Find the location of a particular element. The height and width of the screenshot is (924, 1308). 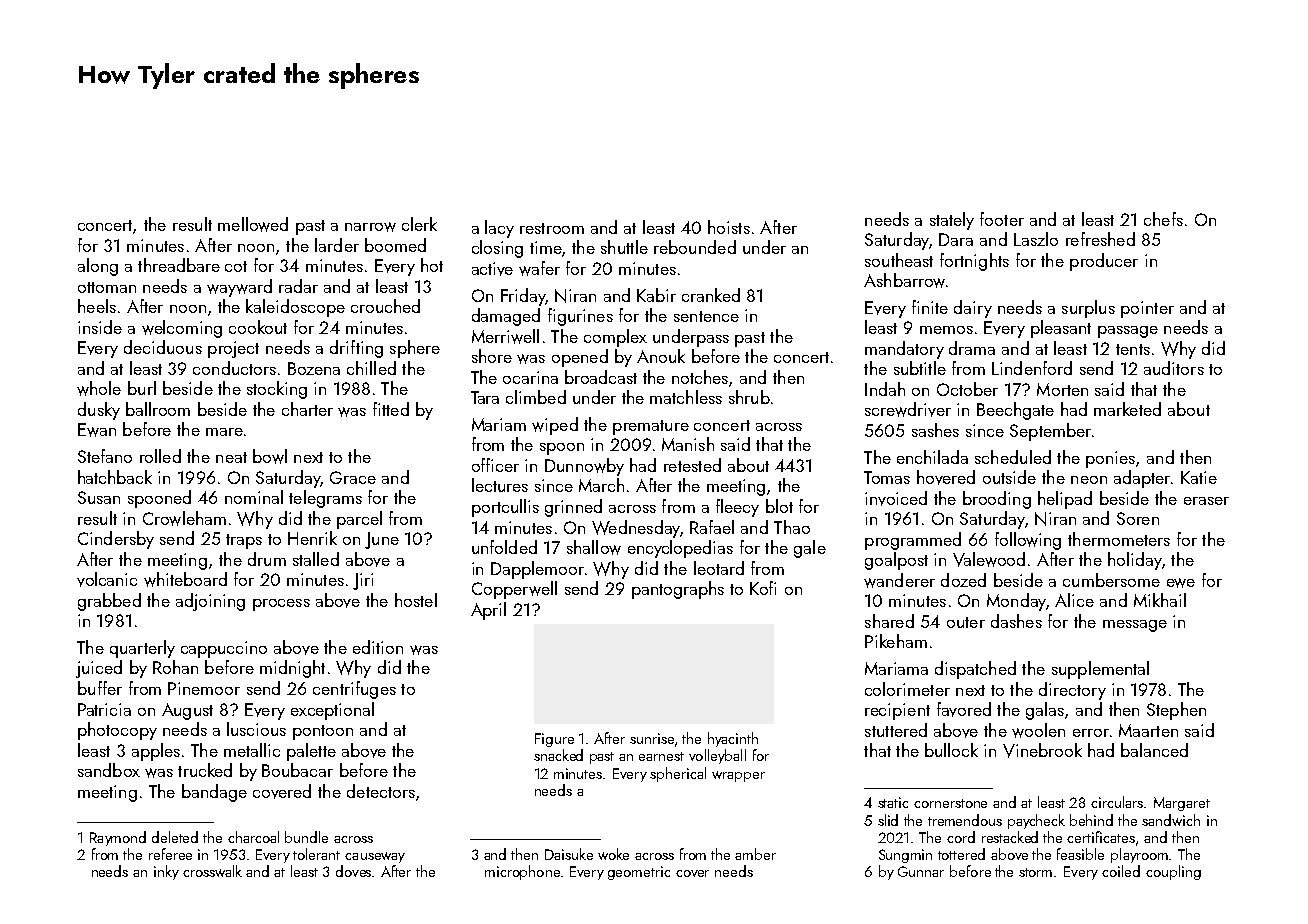

bowl is located at coordinates (270, 456).
